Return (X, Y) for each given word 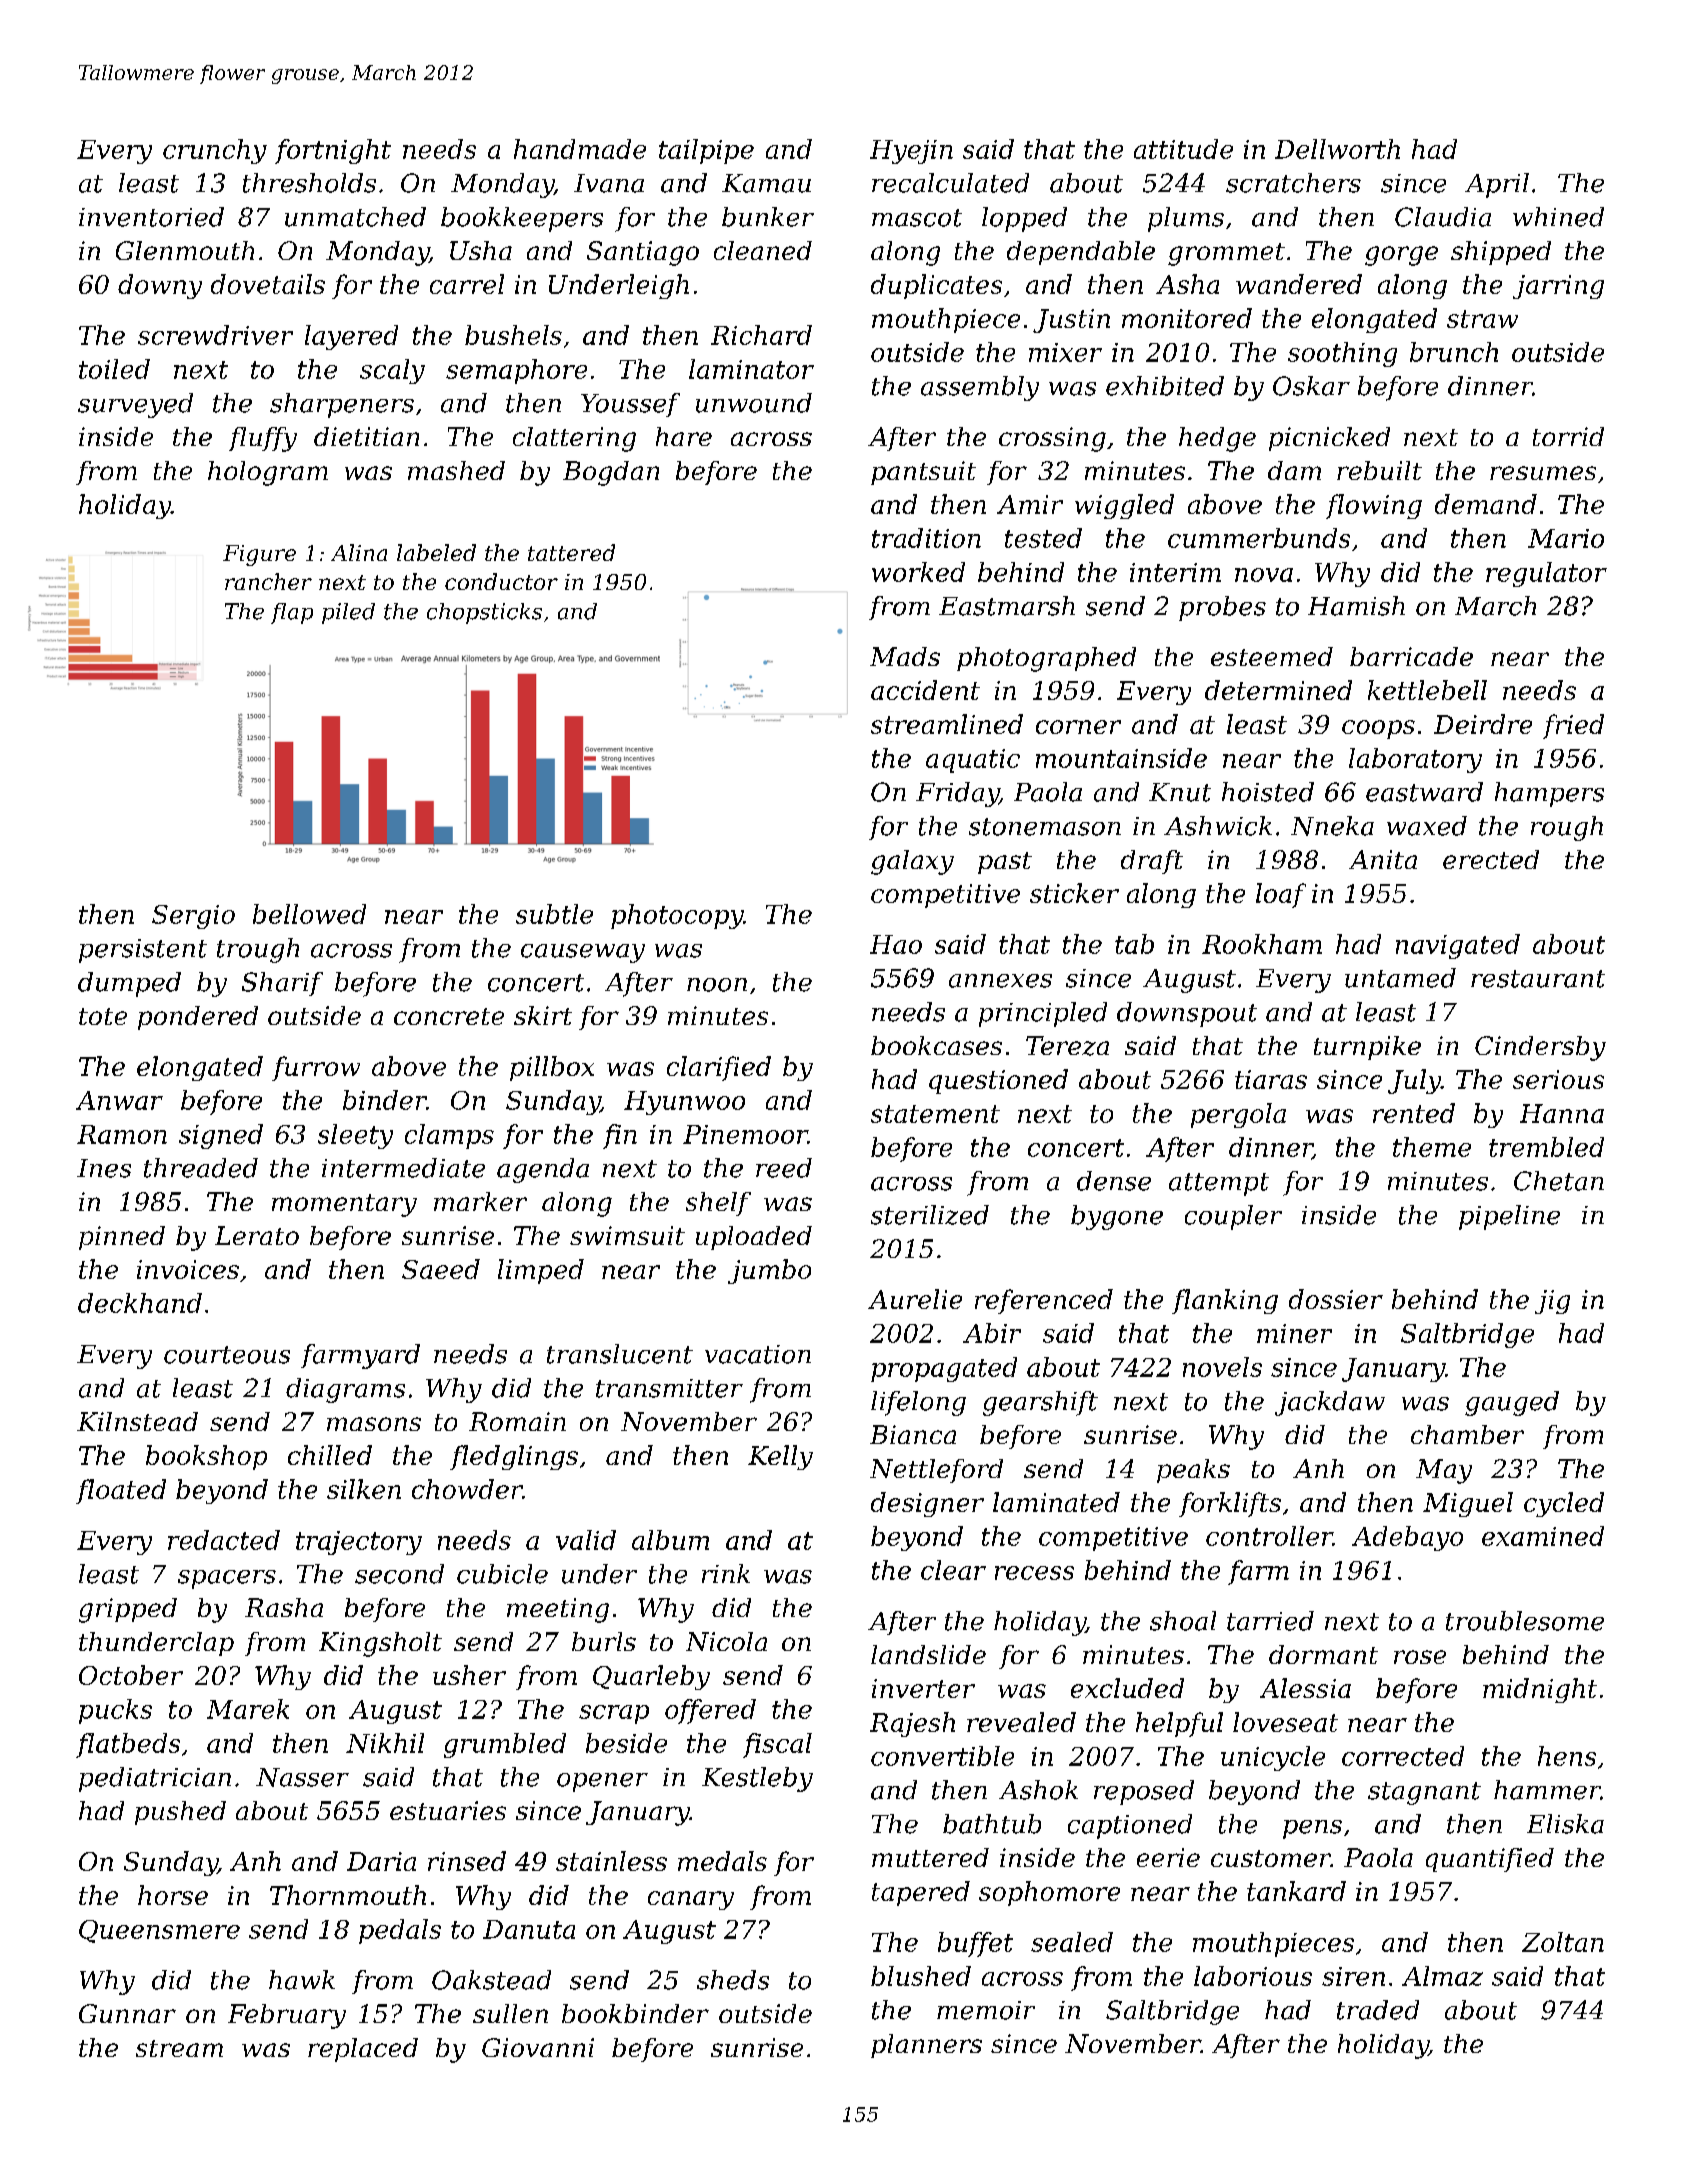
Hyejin (911, 152)
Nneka (1332, 826)
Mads (905, 656)
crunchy (215, 151)
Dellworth (1337, 149)
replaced (363, 2050)
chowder (467, 1489)
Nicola (726, 1641)
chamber (1467, 1434)
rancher (268, 581)
